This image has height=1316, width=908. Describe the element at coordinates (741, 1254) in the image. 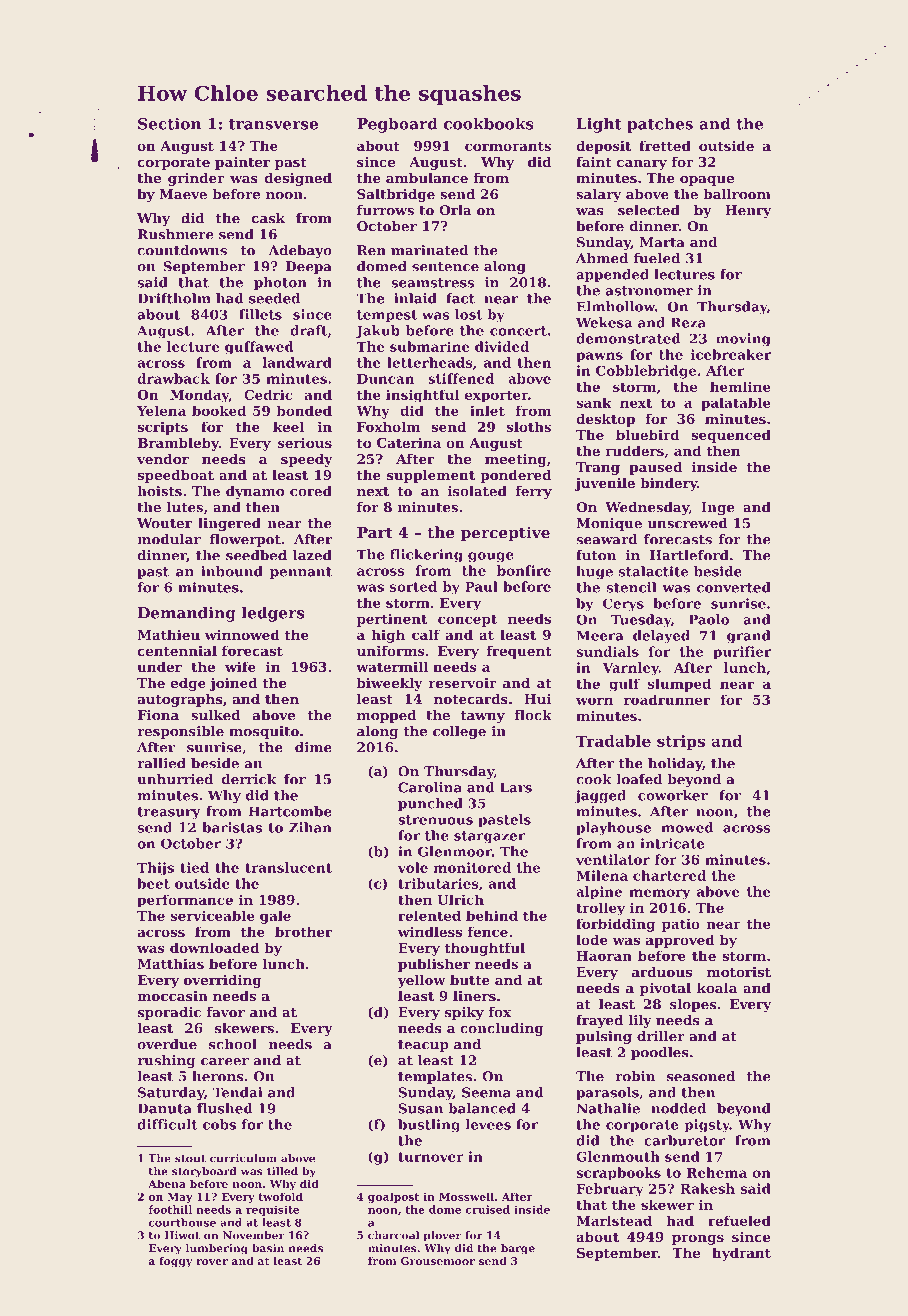

I see `hydrant` at that location.
